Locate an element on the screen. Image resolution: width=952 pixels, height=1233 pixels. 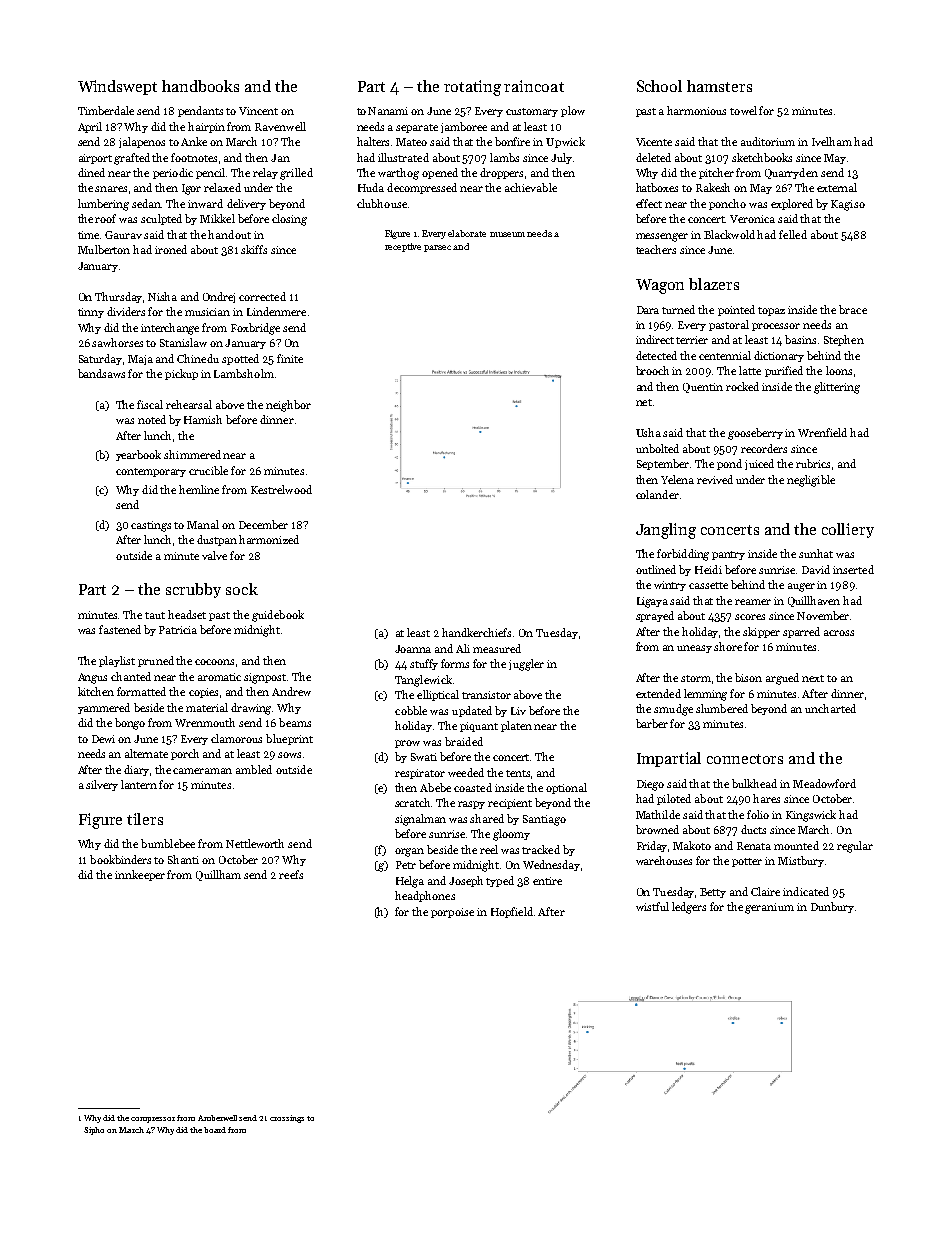
colander is located at coordinates (657, 494).
